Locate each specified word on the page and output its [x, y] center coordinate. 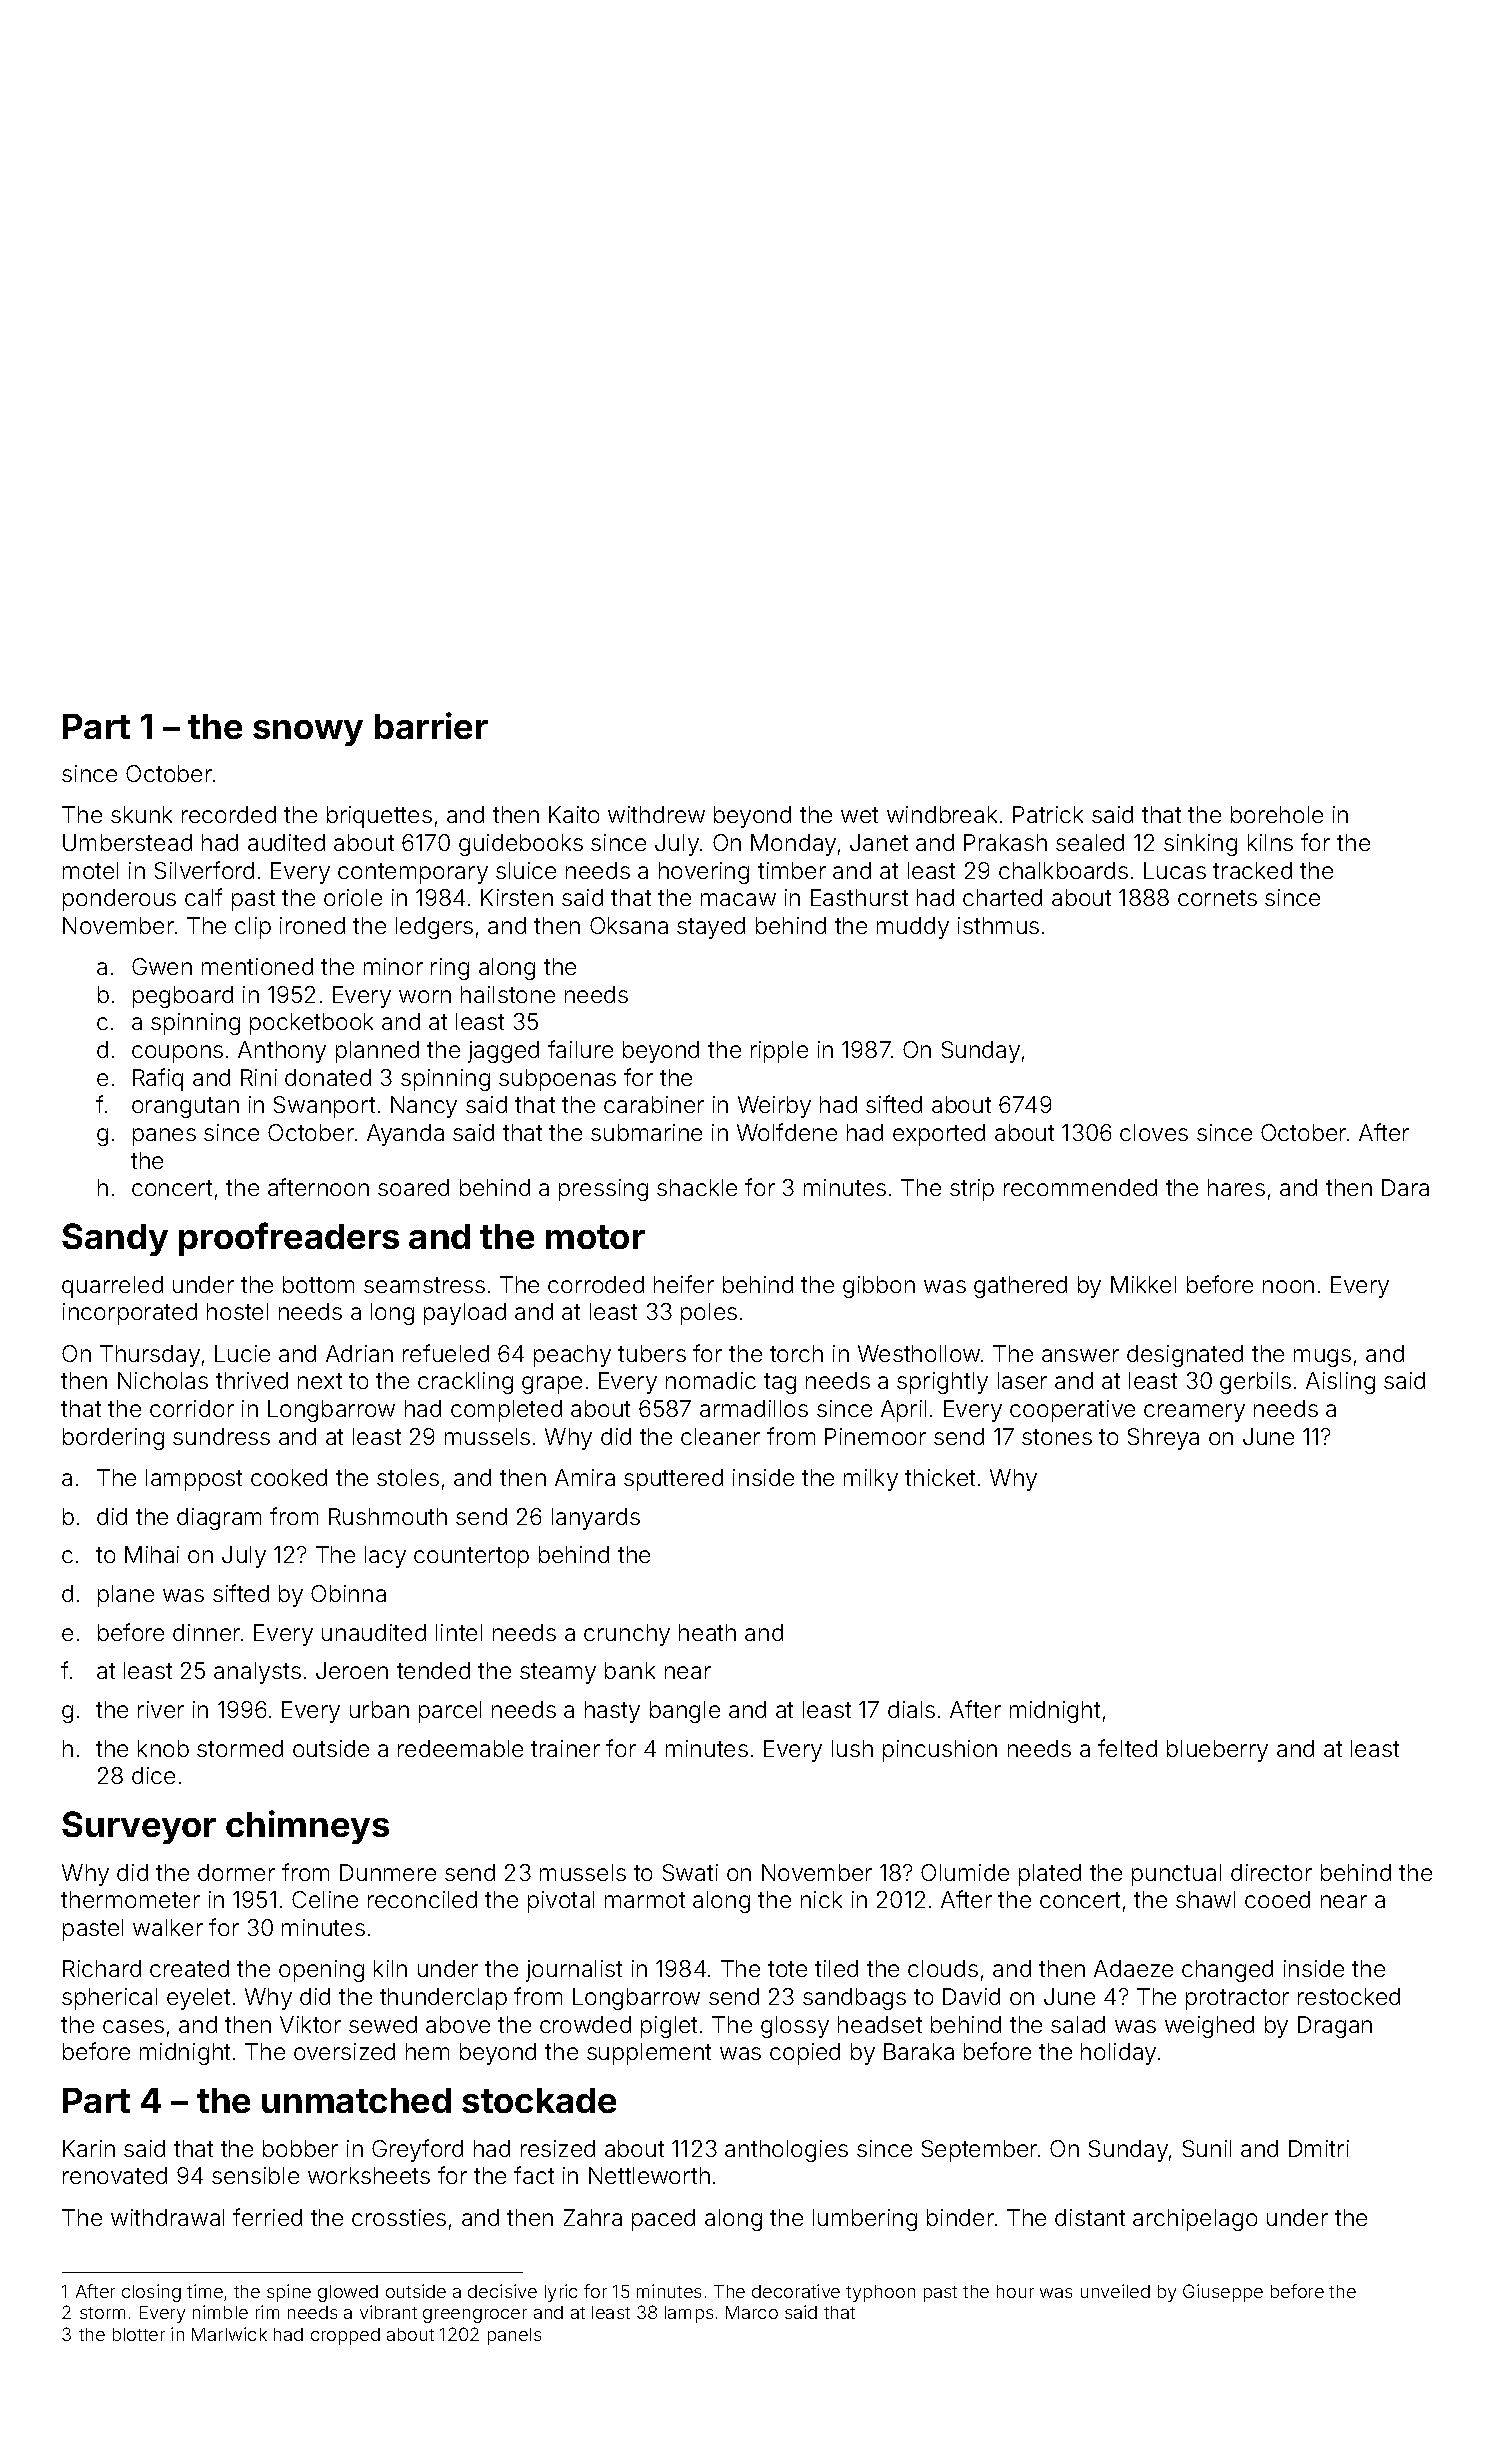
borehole [1277, 814]
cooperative [1072, 1411]
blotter [139, 2334]
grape [552, 1385]
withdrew [656, 814]
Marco [752, 2312]
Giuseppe [1223, 2293]
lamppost [194, 1480]
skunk [141, 814]
